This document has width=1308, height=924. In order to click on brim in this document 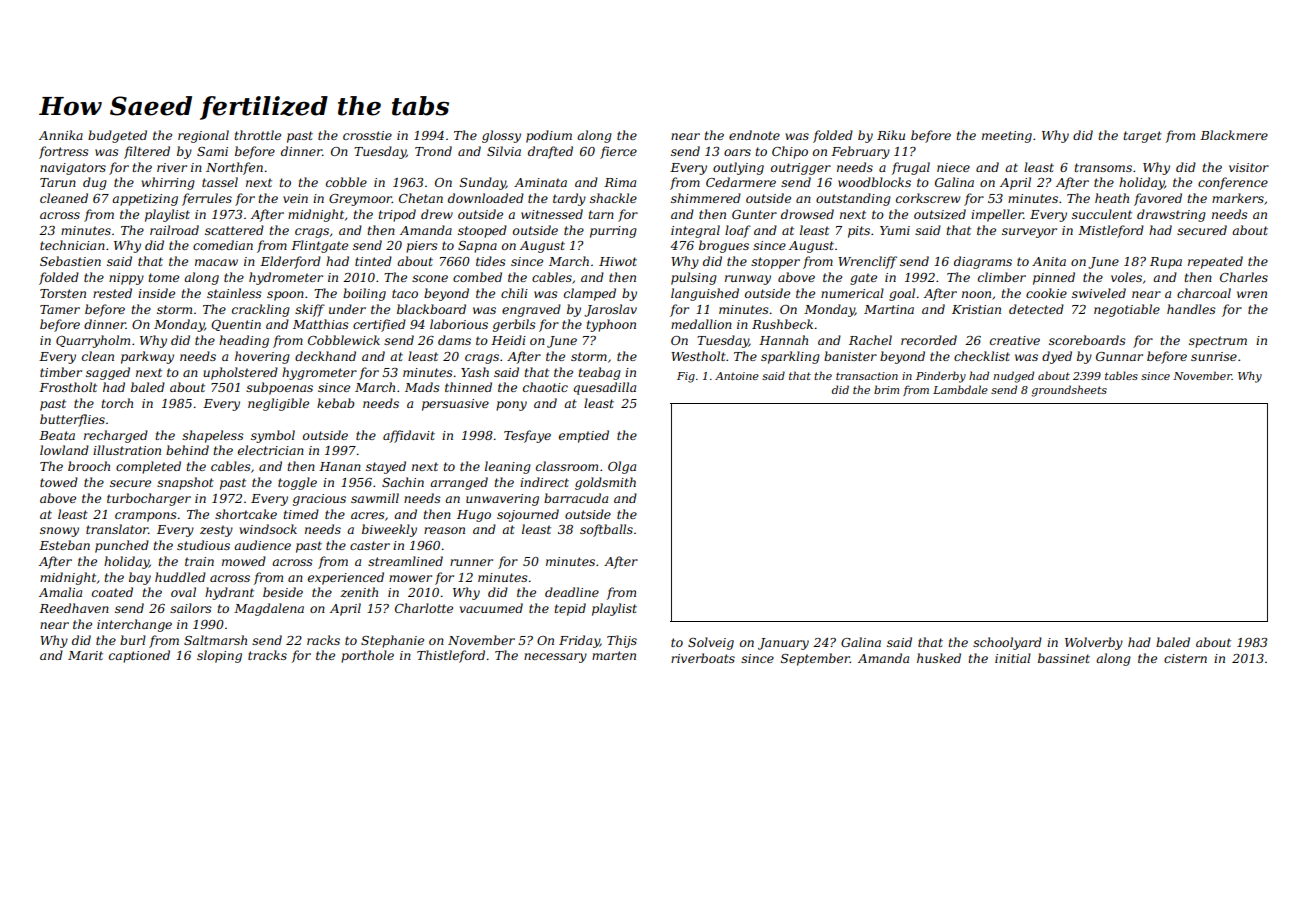, I will do `click(886, 389)`.
